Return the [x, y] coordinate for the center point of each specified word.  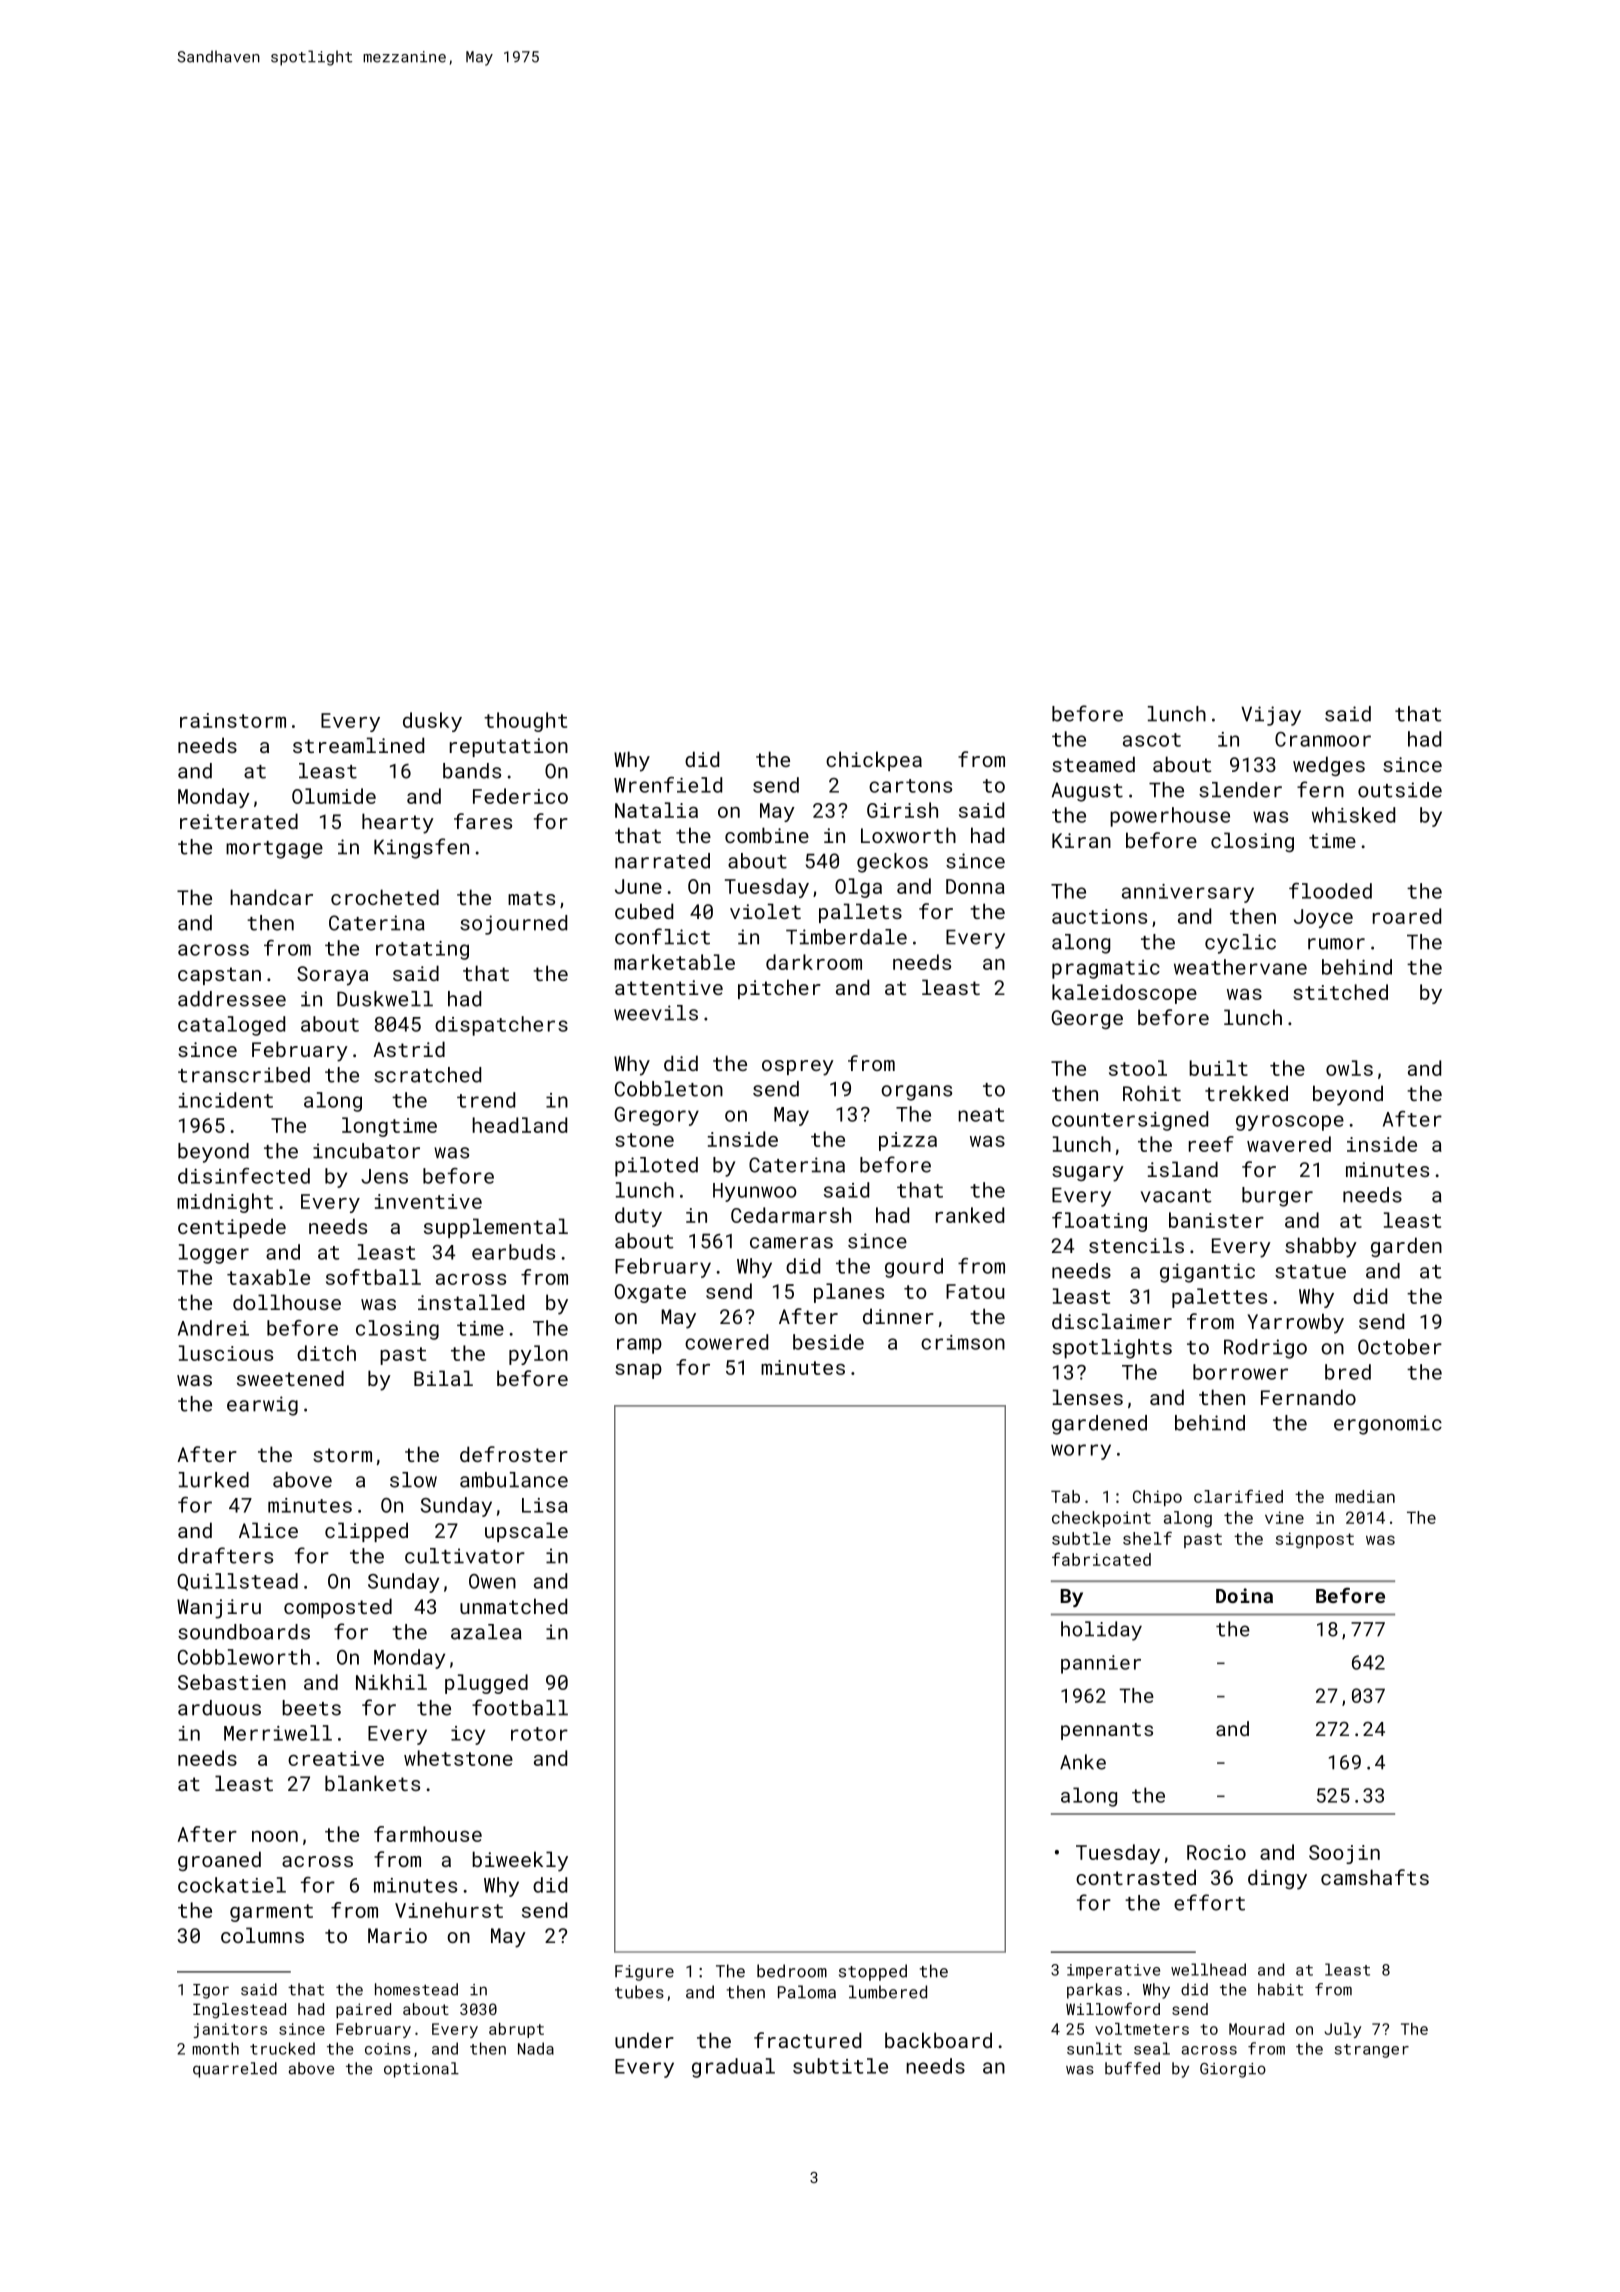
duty [638, 1217]
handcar [271, 897]
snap [638, 1371]
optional [421, 2070]
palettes [1219, 1298]
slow [413, 1480]
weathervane [1240, 967]
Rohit [1152, 1093]
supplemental [496, 1228]
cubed [644, 911]
